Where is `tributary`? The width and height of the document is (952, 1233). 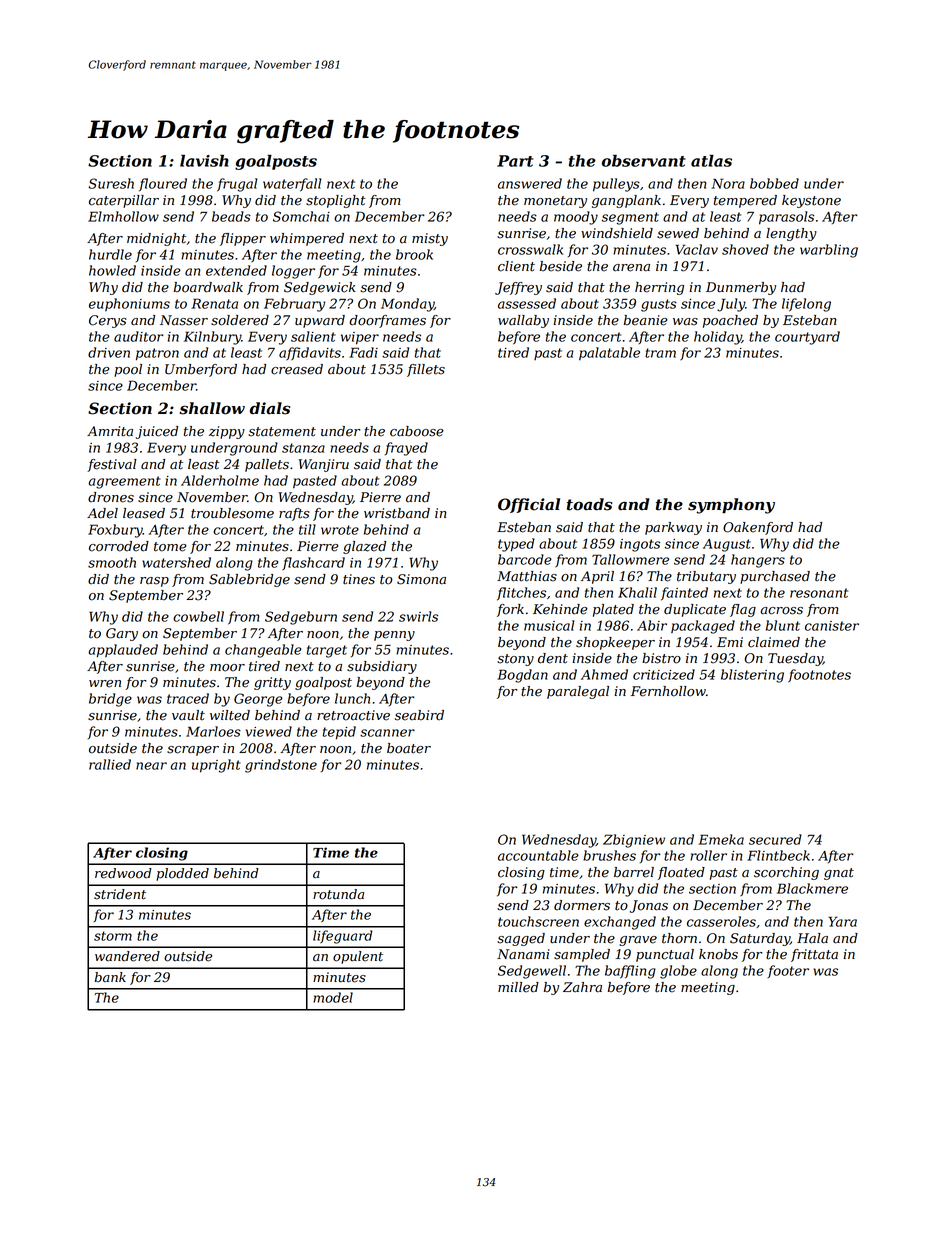 tributary is located at coordinates (706, 577).
